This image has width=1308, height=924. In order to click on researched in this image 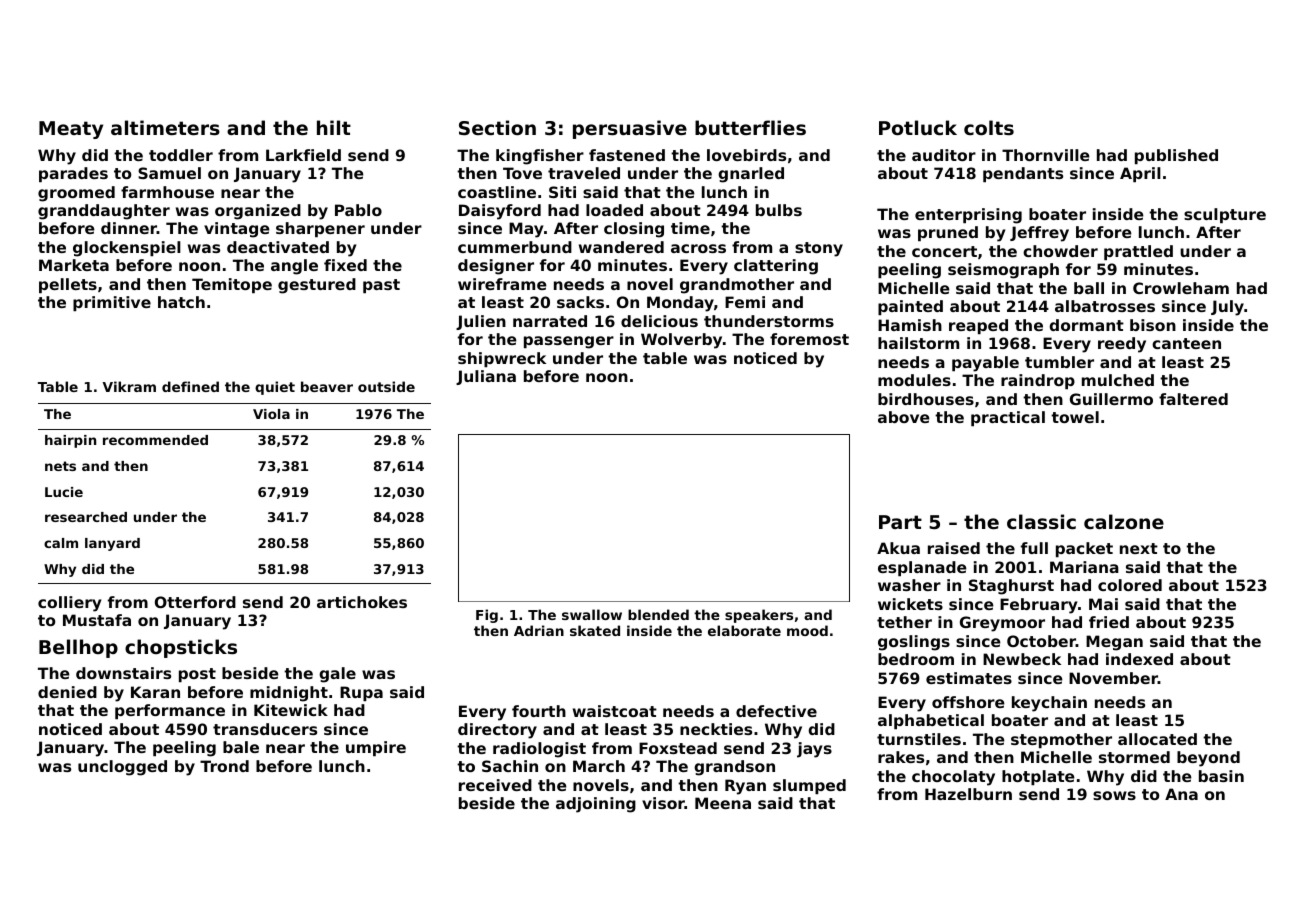, I will do `click(86, 517)`.
